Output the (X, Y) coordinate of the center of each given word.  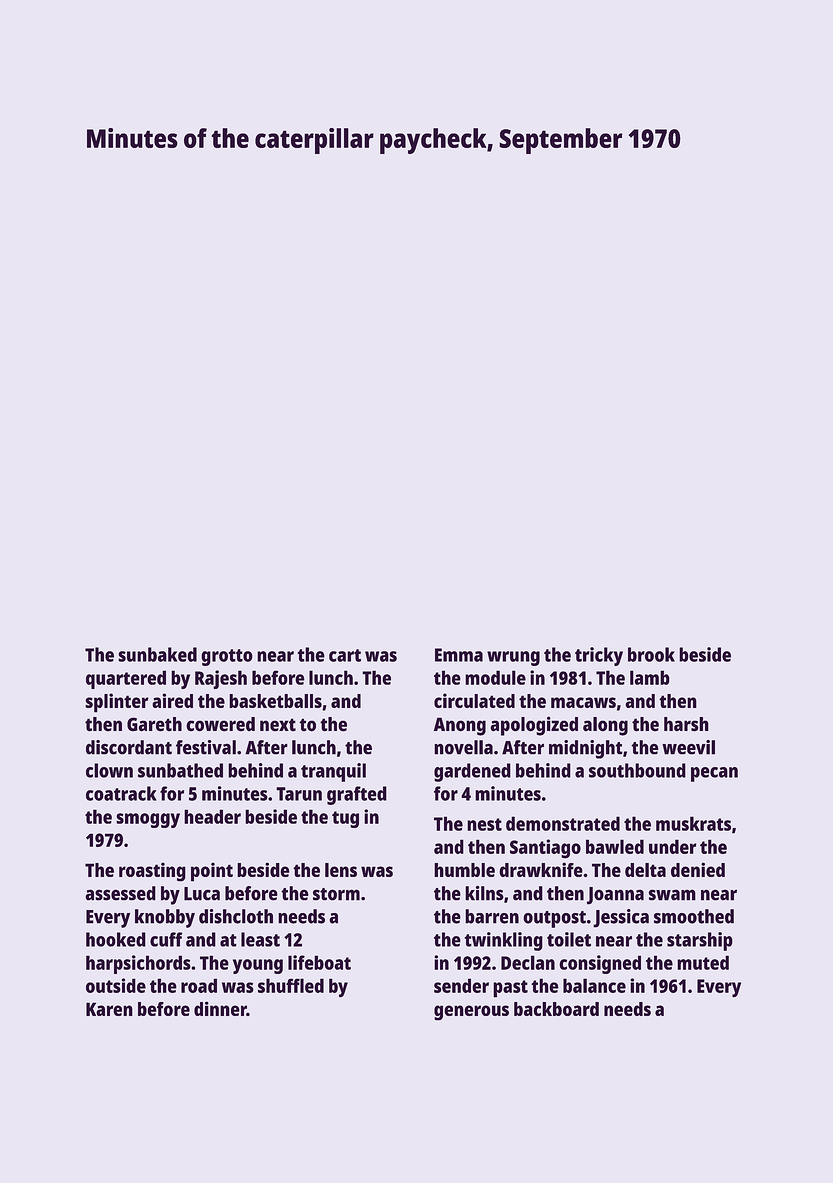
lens (341, 870)
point (212, 872)
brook (651, 654)
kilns (484, 893)
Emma (459, 655)
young (258, 966)
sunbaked (157, 654)
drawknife (541, 869)
